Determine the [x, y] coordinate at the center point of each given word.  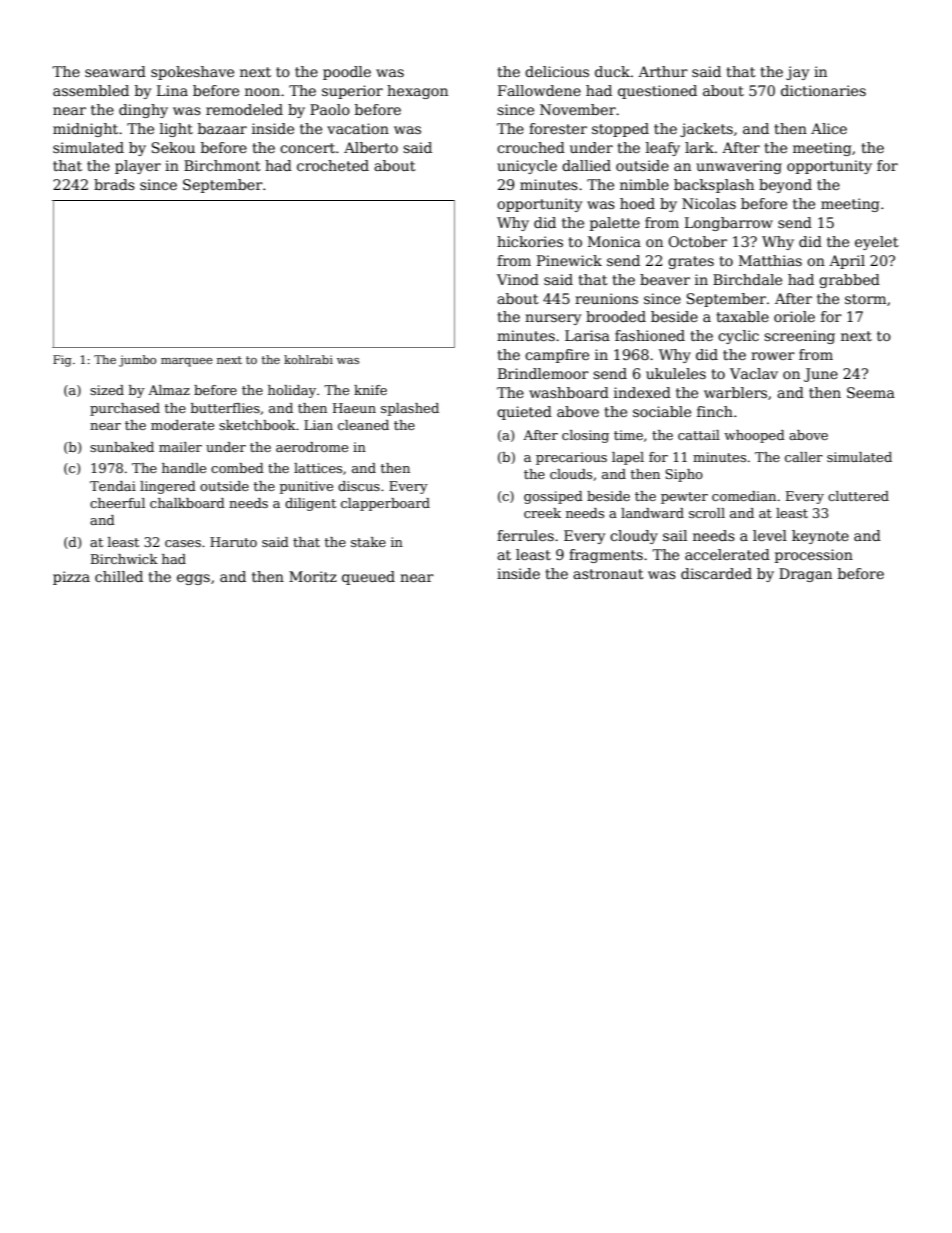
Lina [172, 90]
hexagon [417, 92]
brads [114, 184]
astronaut [608, 574]
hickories [530, 241]
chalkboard [187, 503]
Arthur [663, 71]
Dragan [805, 575]
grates [691, 262]
